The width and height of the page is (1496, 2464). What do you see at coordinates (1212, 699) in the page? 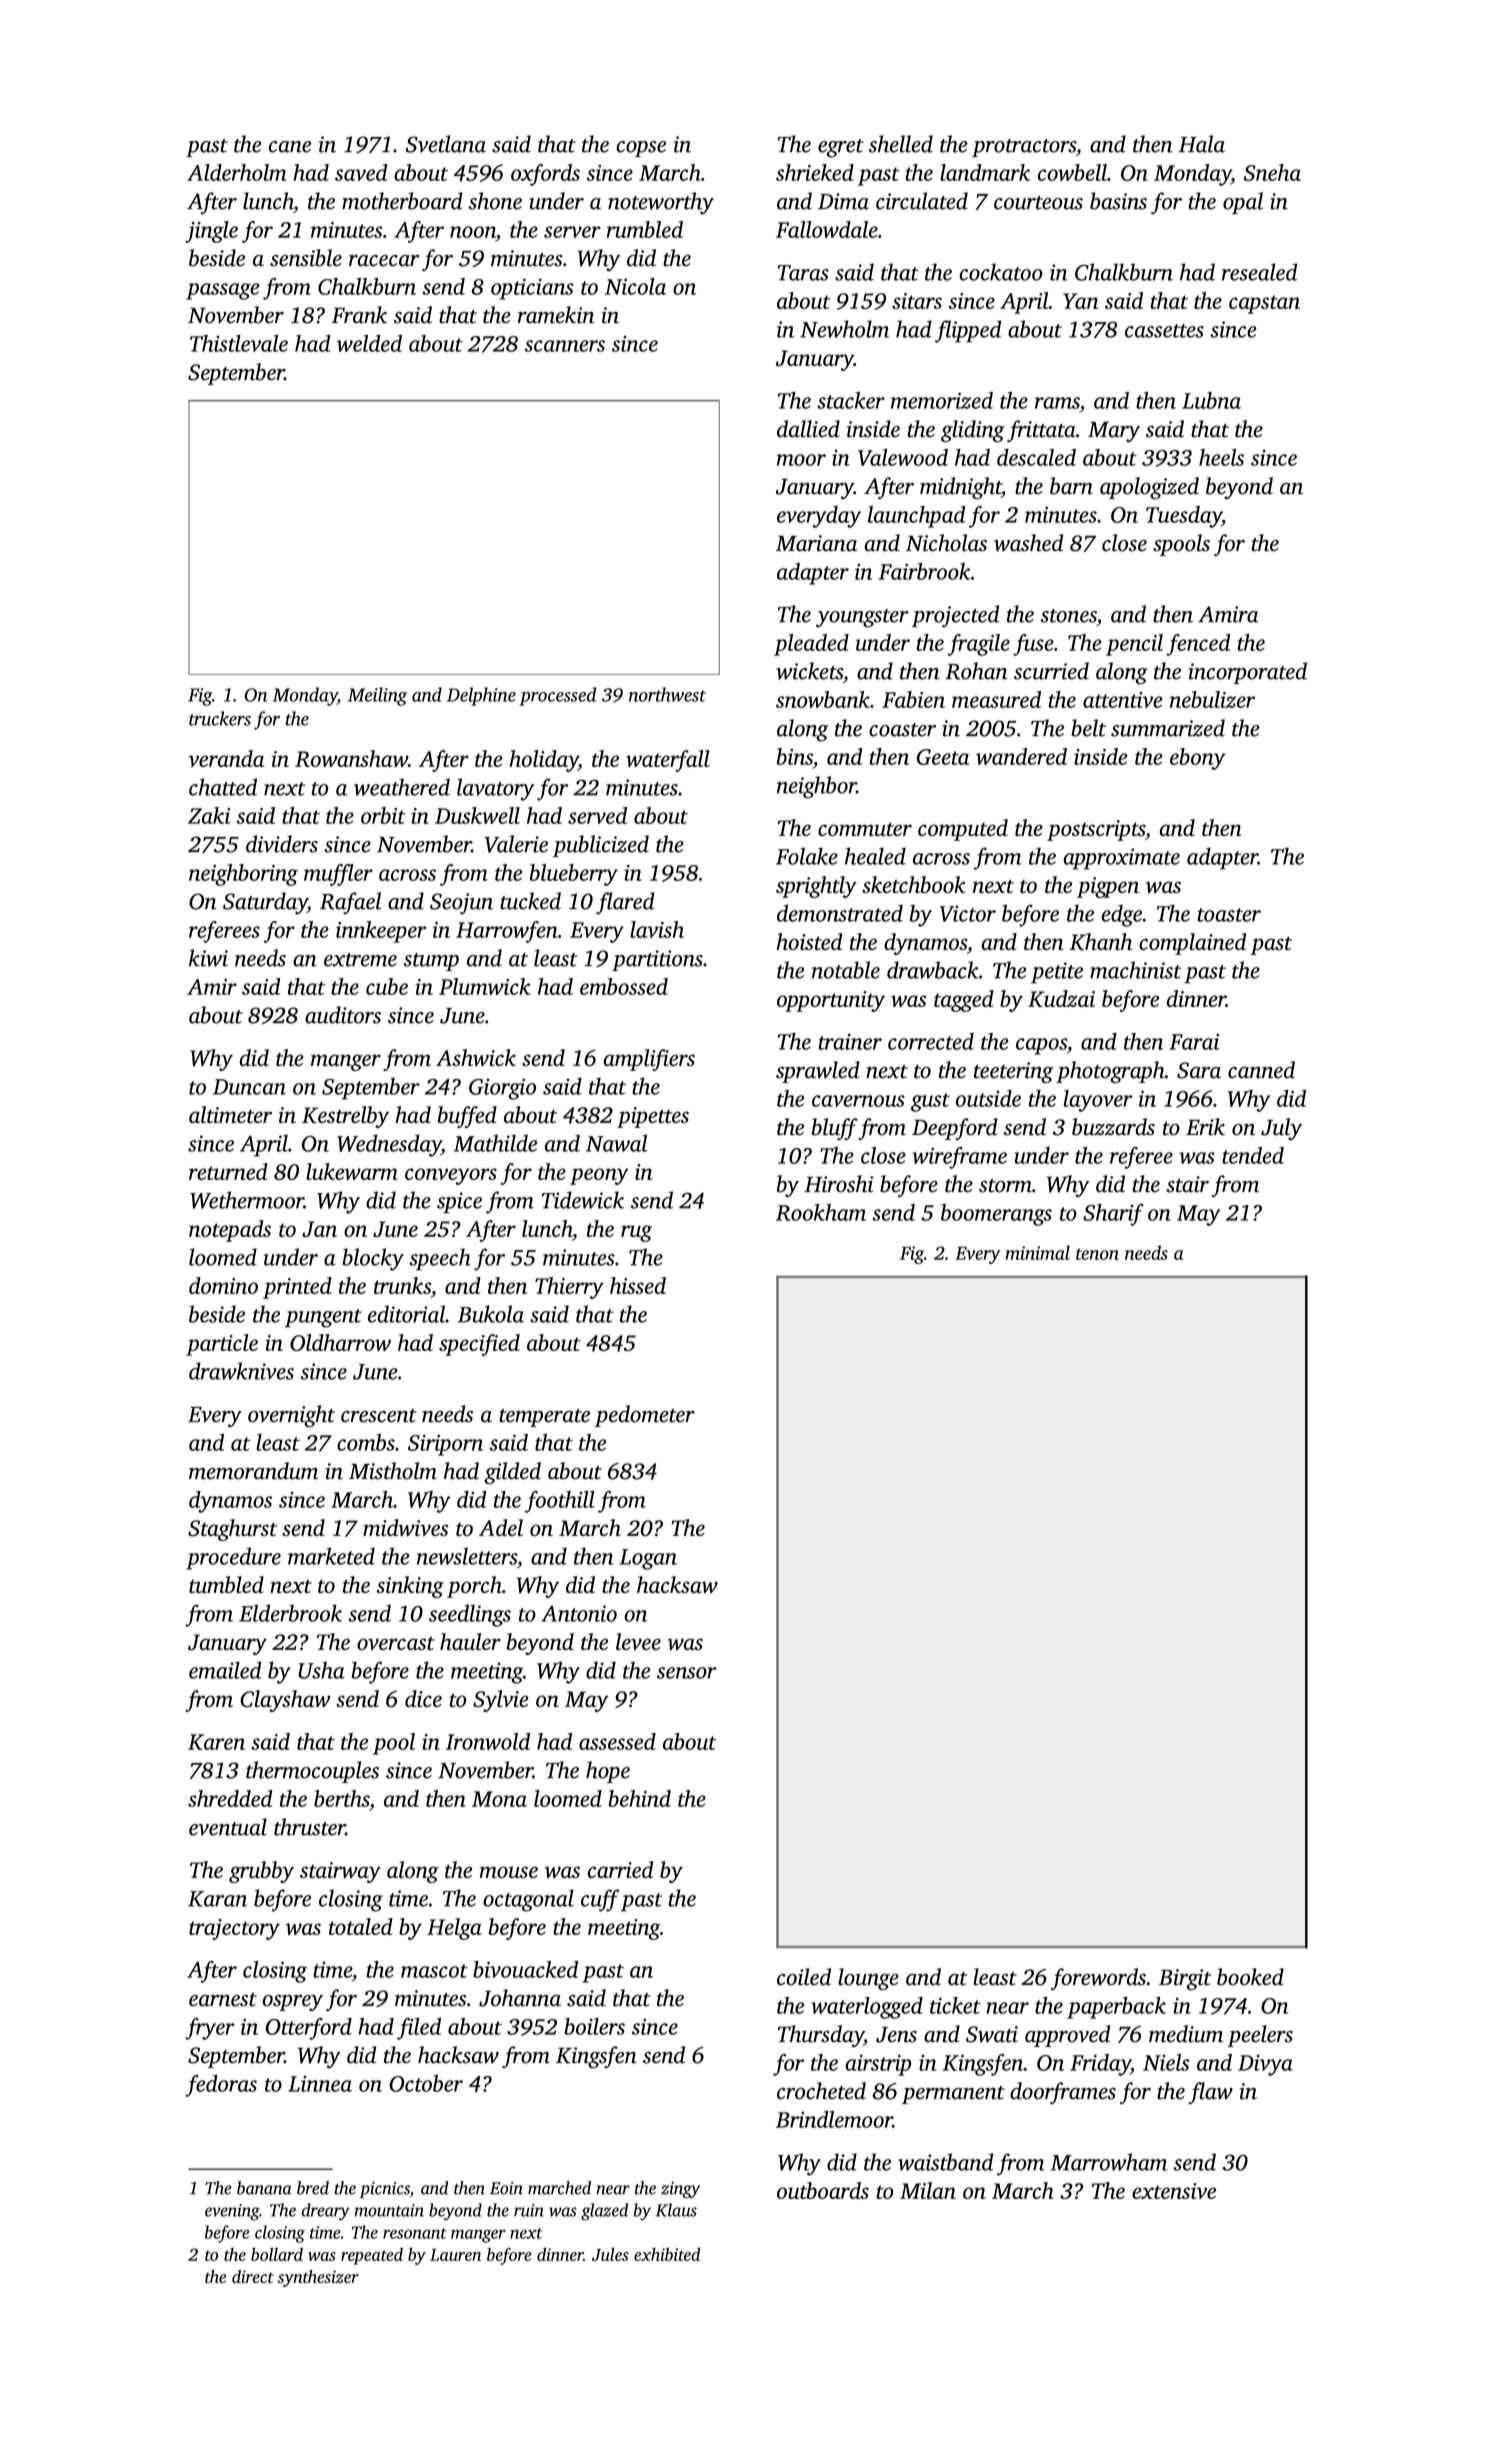
I see `nebulizer` at bounding box center [1212, 699].
